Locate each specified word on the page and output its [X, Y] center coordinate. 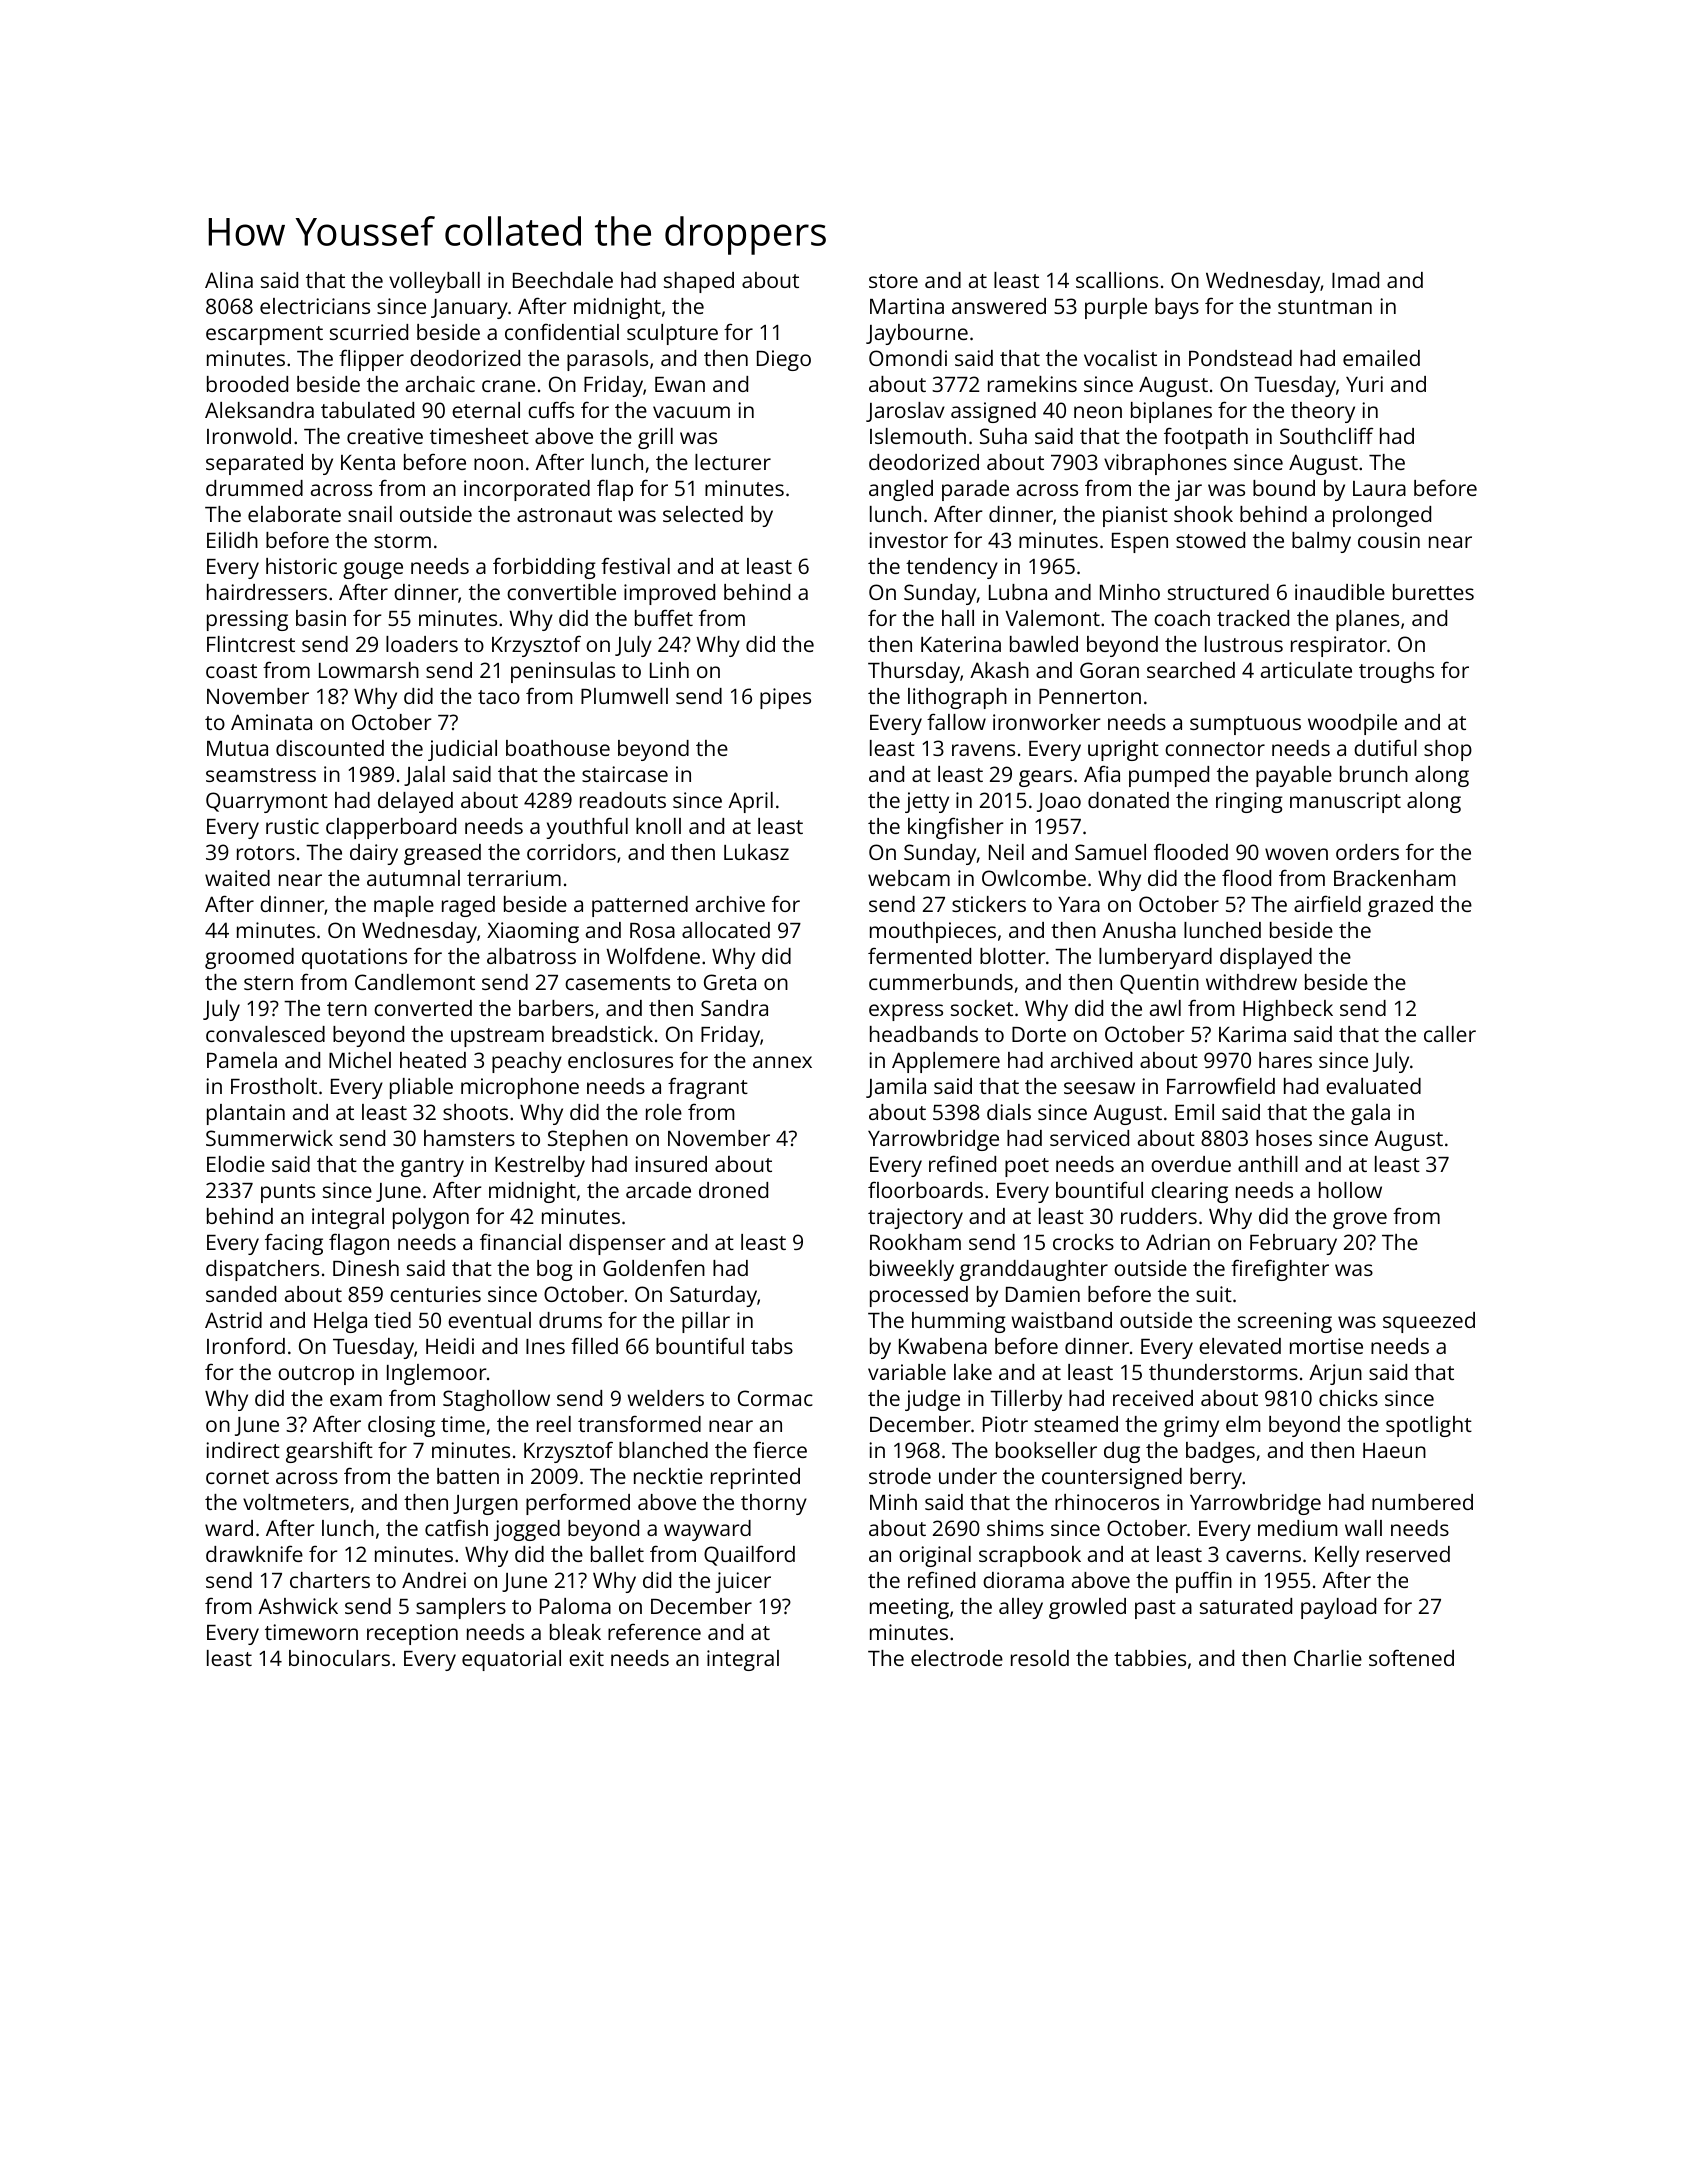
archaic [440, 384]
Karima [1252, 1034]
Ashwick [298, 1606]
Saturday [713, 1296]
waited [237, 878]
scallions [1117, 280]
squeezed [1429, 1322]
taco [499, 697]
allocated [726, 930]
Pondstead [1240, 358]
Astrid [233, 1320]
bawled [1044, 644]
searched [1191, 670]
